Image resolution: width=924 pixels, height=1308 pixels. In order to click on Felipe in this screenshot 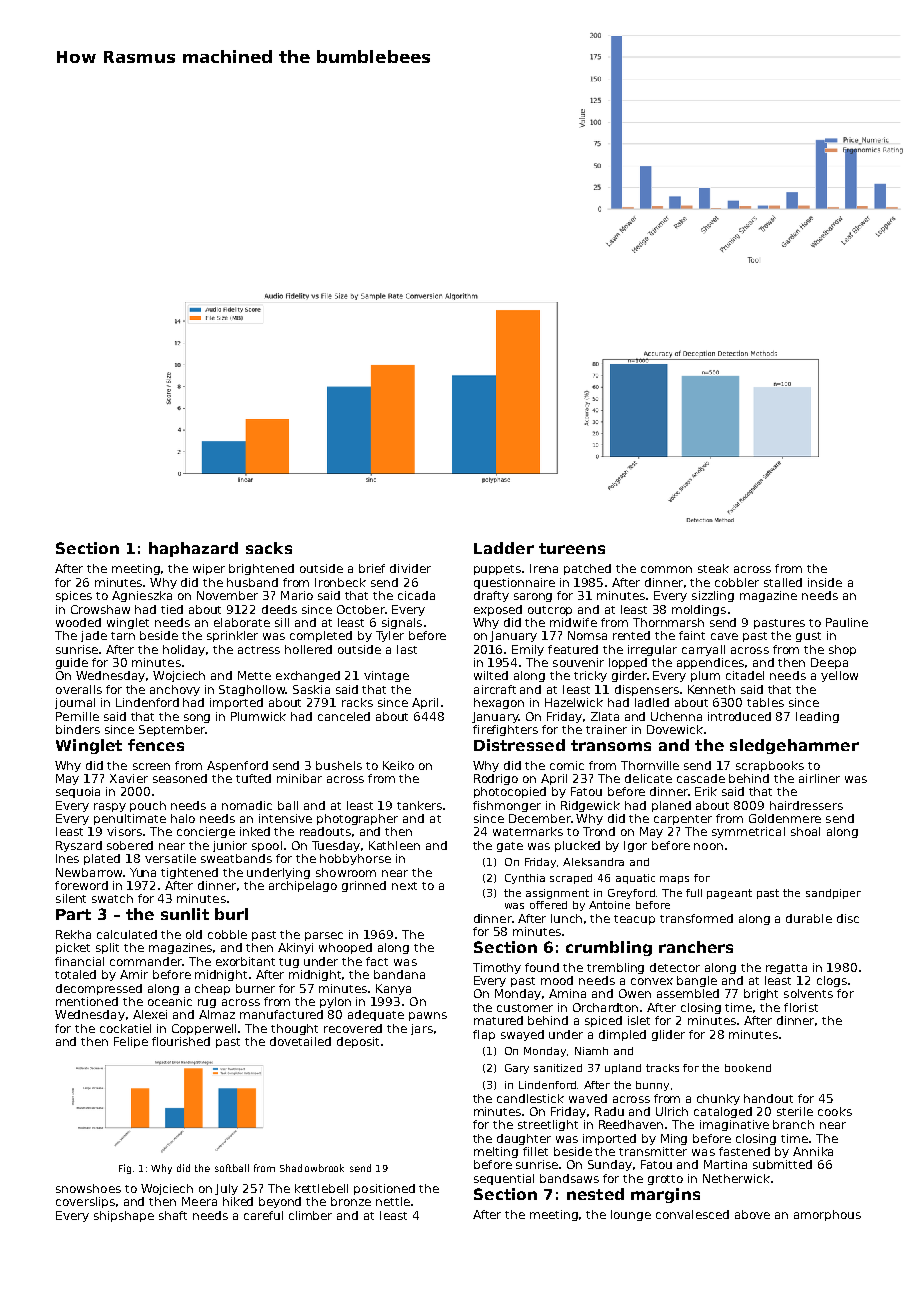, I will do `click(131, 1042)`.
